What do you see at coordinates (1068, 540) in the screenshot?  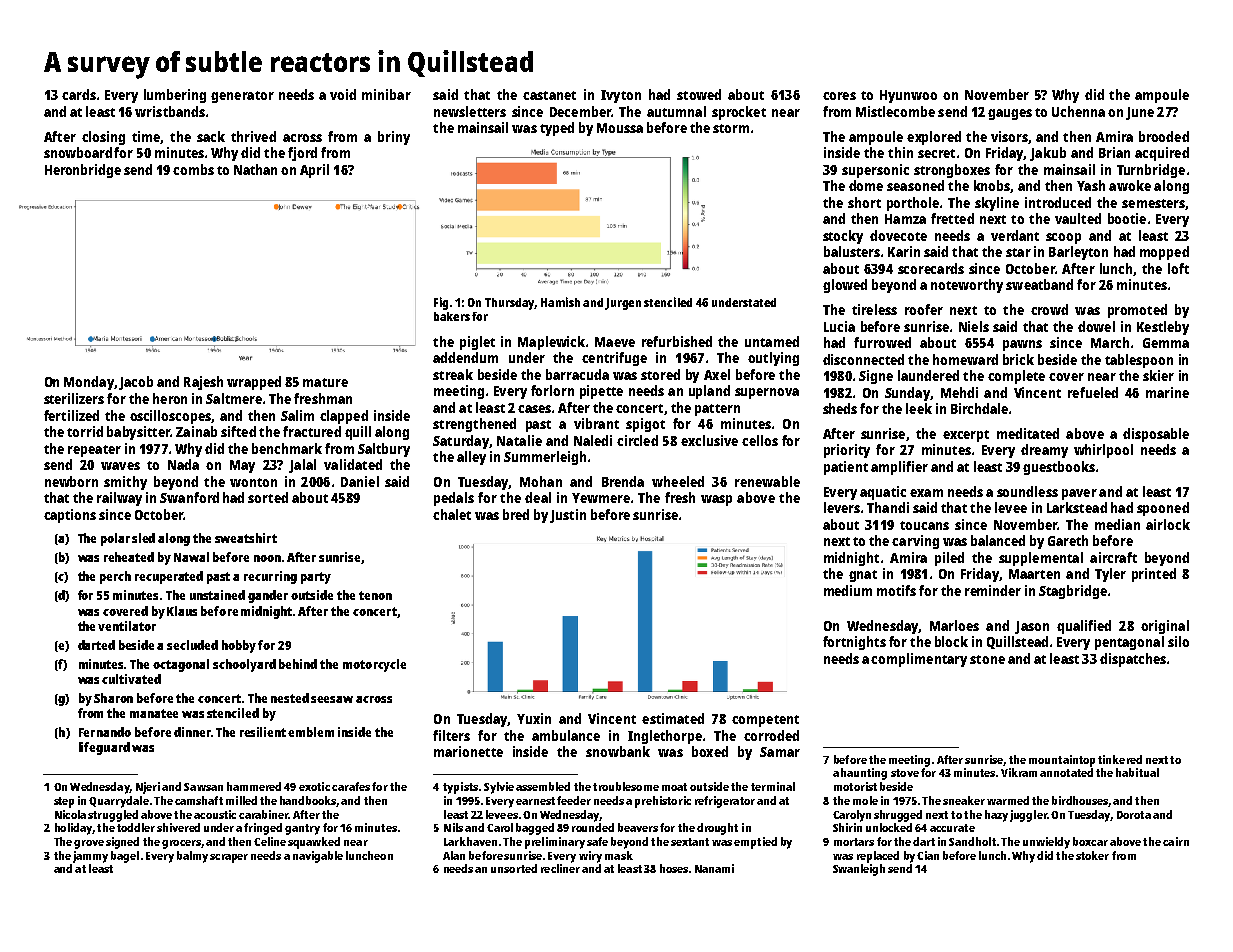 I see `Gareth` at bounding box center [1068, 540].
